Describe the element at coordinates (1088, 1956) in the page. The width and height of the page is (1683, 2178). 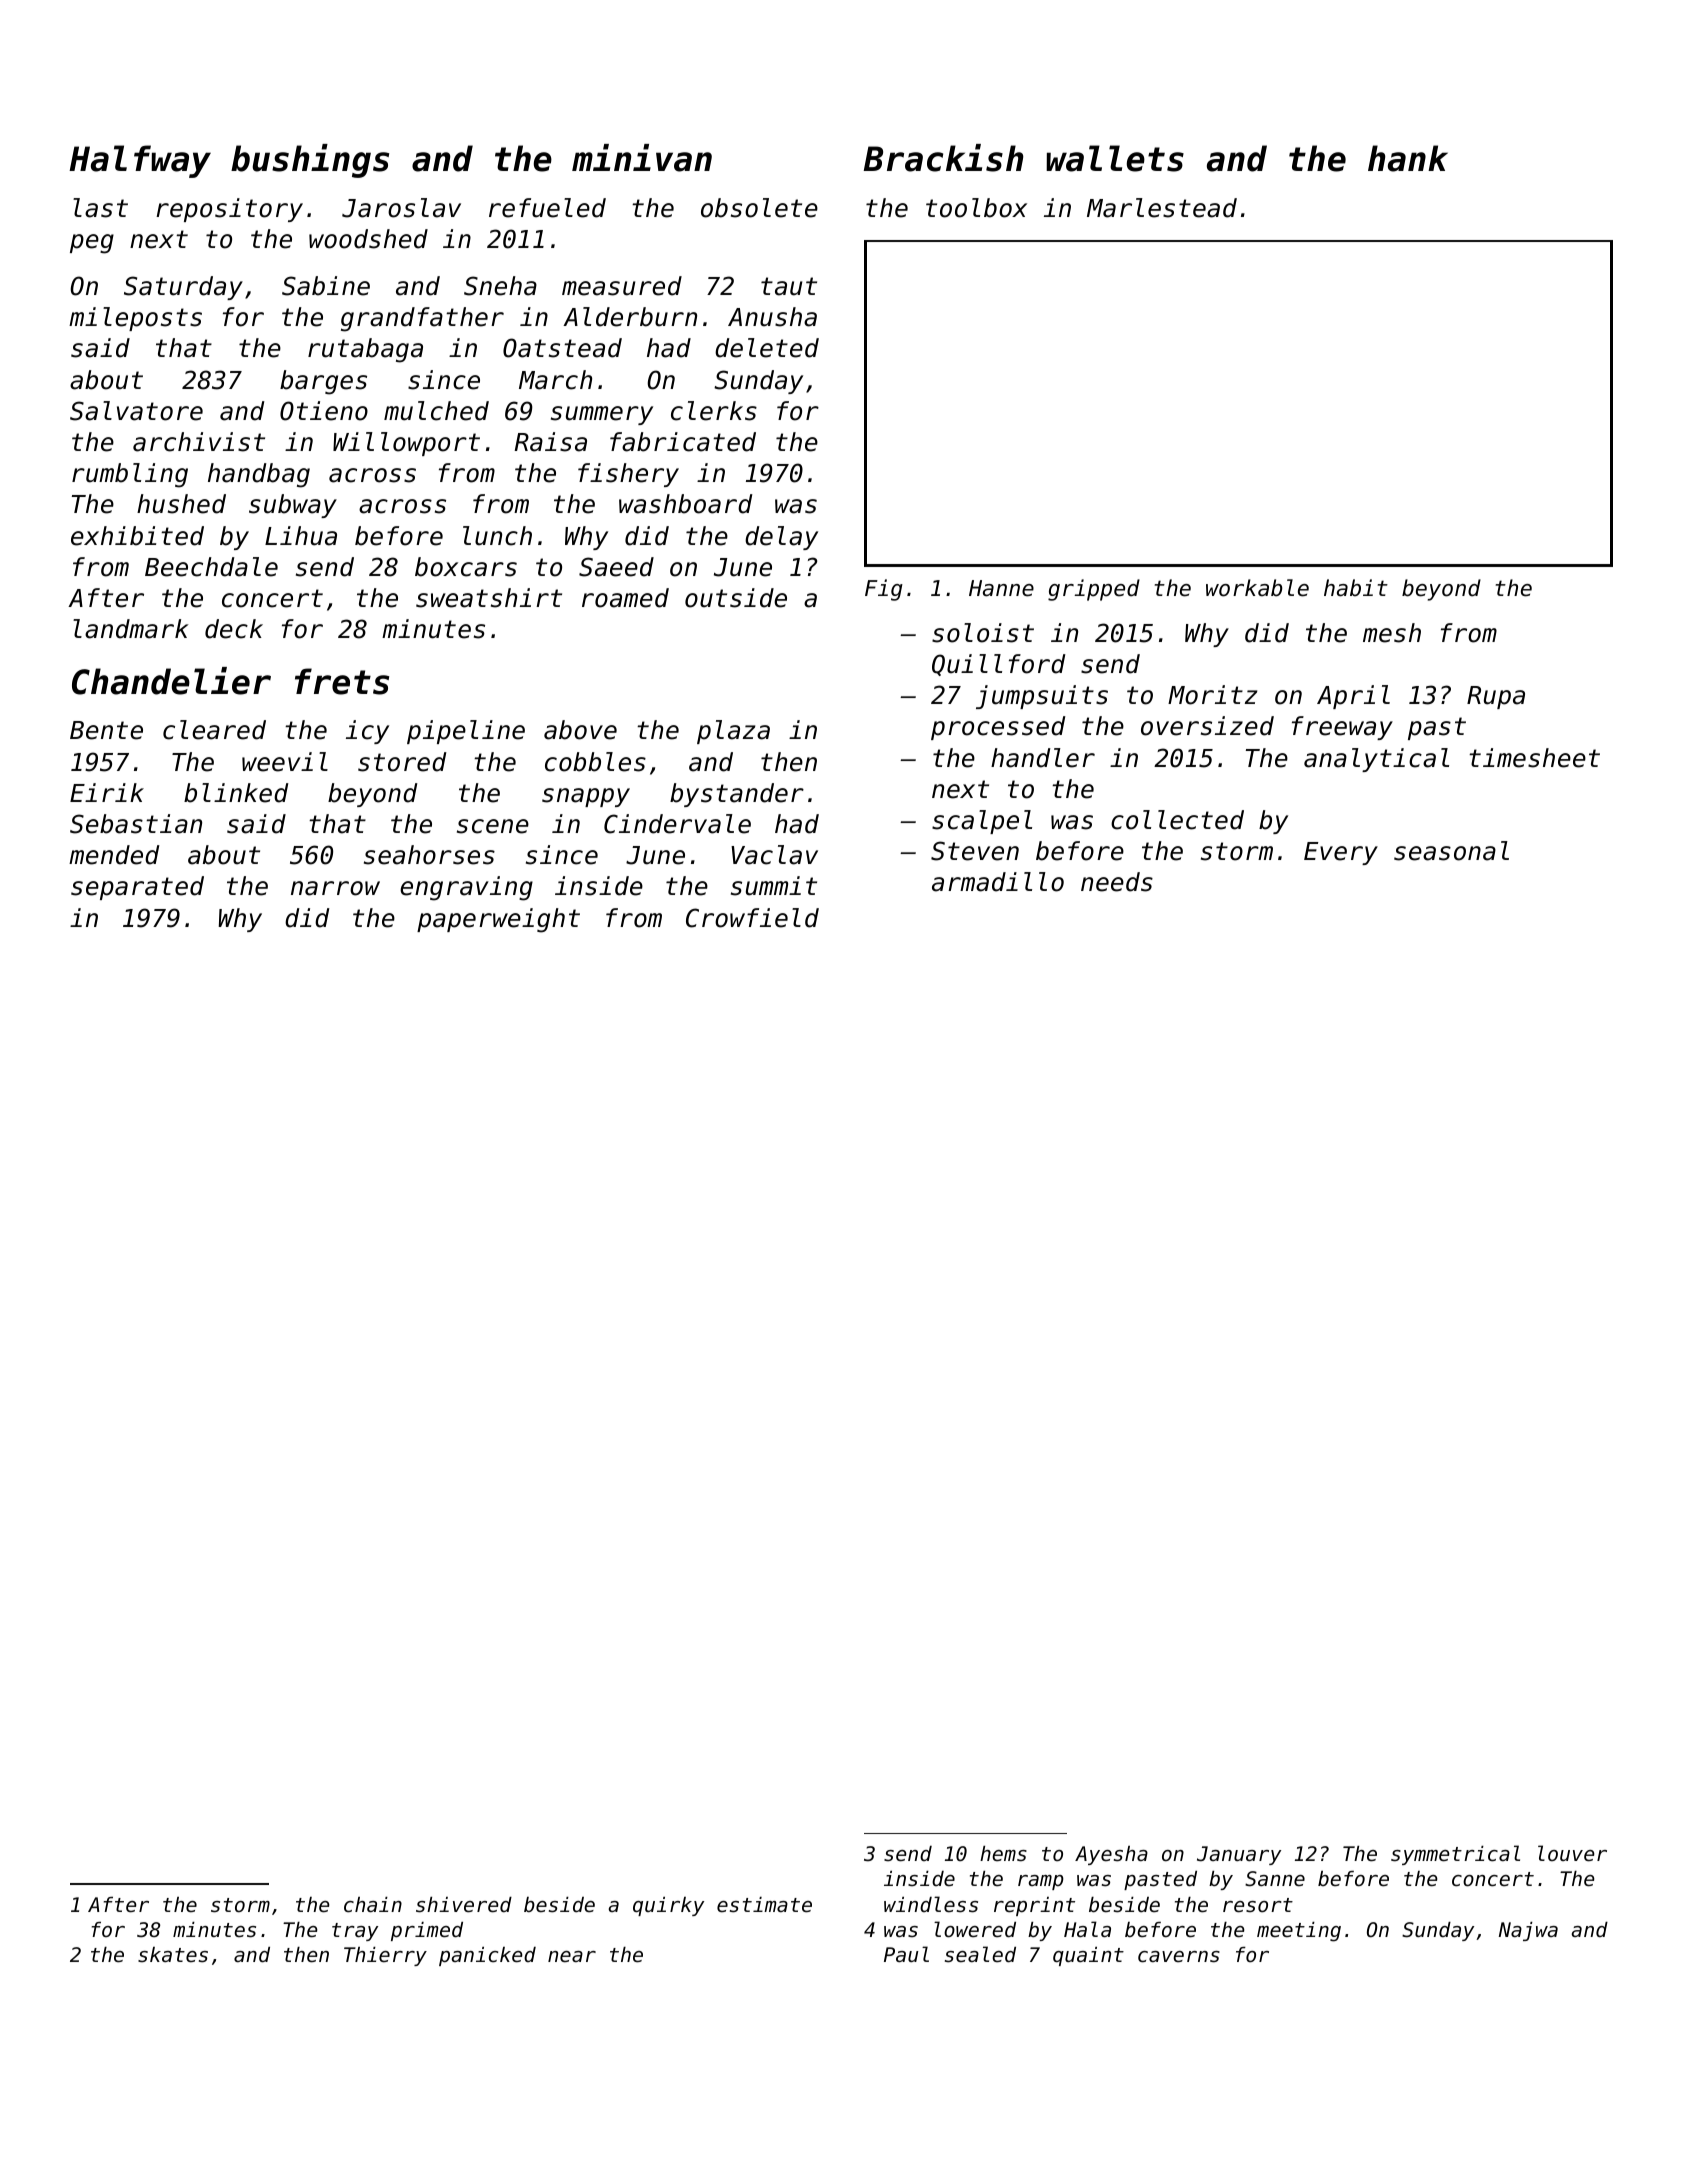
I see `quaint` at that location.
